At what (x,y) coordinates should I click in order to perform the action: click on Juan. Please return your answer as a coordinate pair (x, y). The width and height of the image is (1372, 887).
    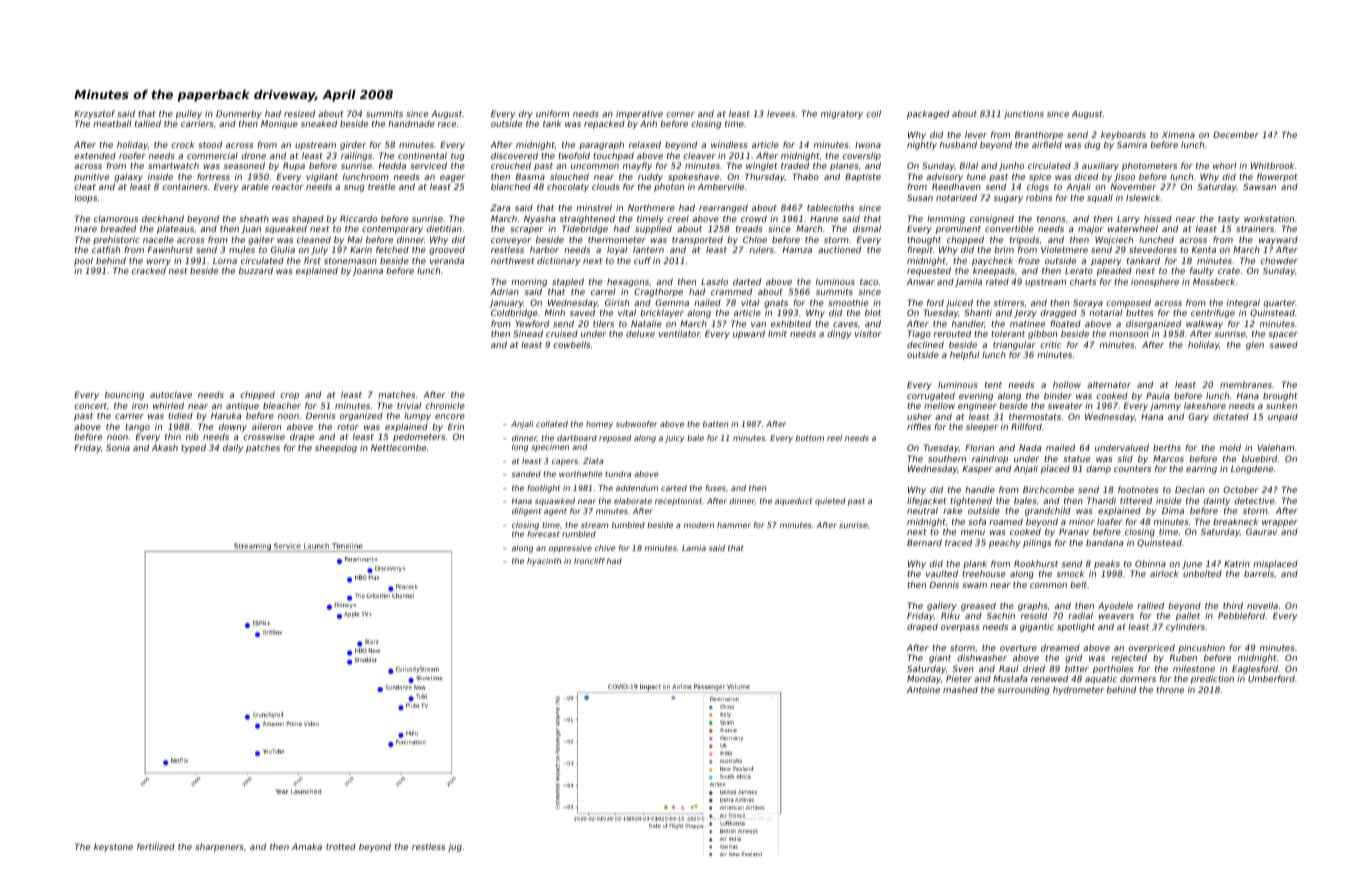
    Looking at the image, I should click on (251, 229).
